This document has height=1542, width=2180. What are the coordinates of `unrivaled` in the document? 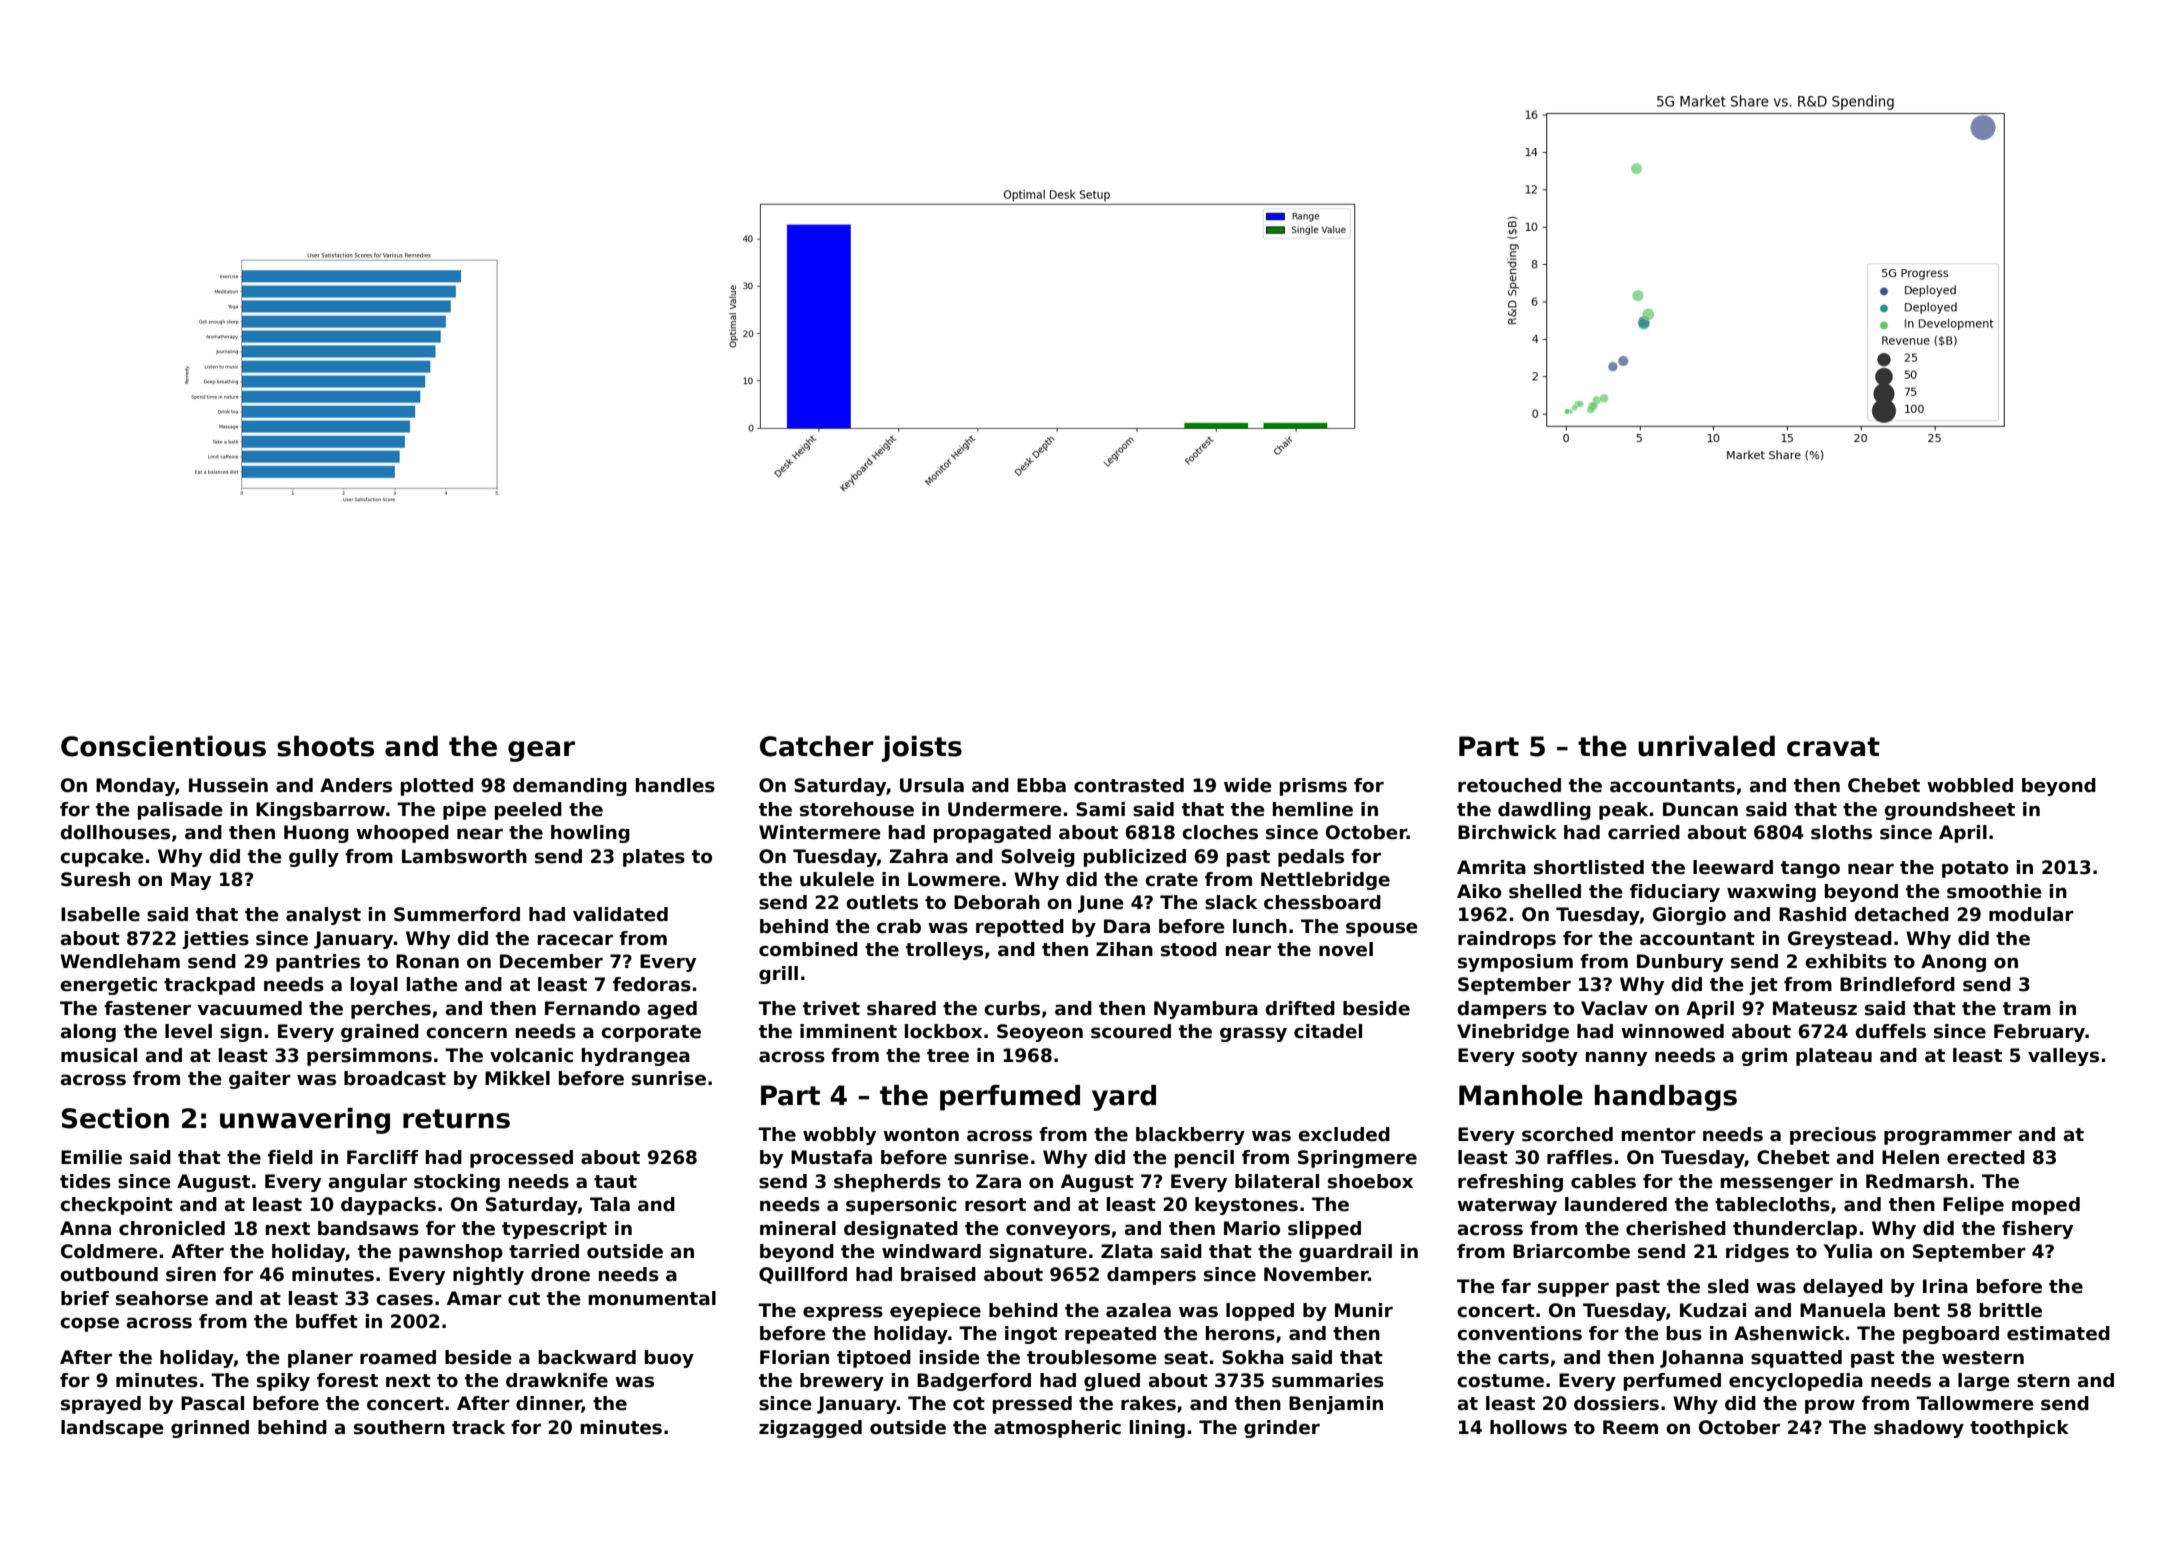 It's located at (1706, 746).
